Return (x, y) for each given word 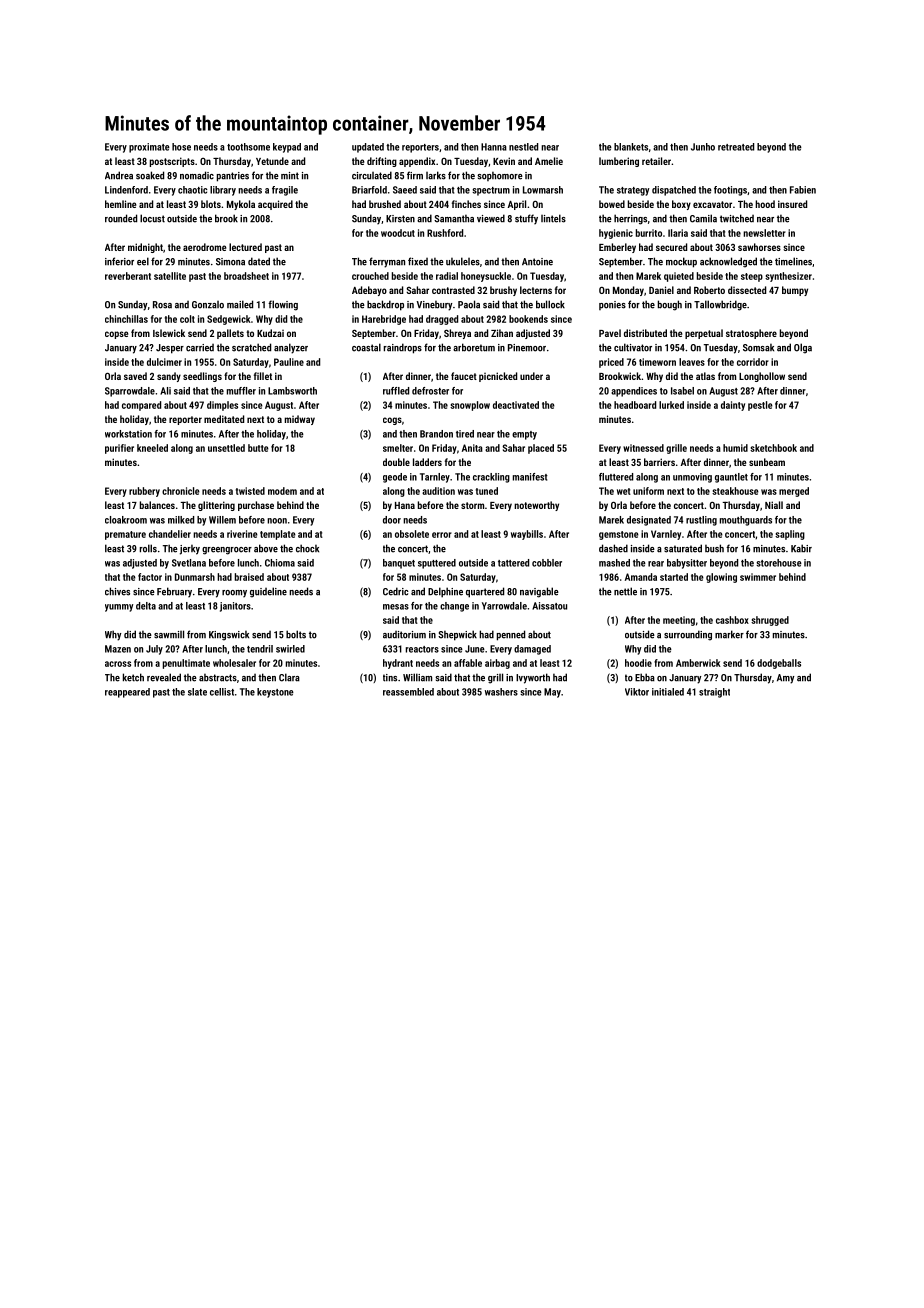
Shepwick (457, 635)
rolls (148, 548)
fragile (285, 191)
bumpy (795, 291)
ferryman (387, 262)
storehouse (779, 563)
